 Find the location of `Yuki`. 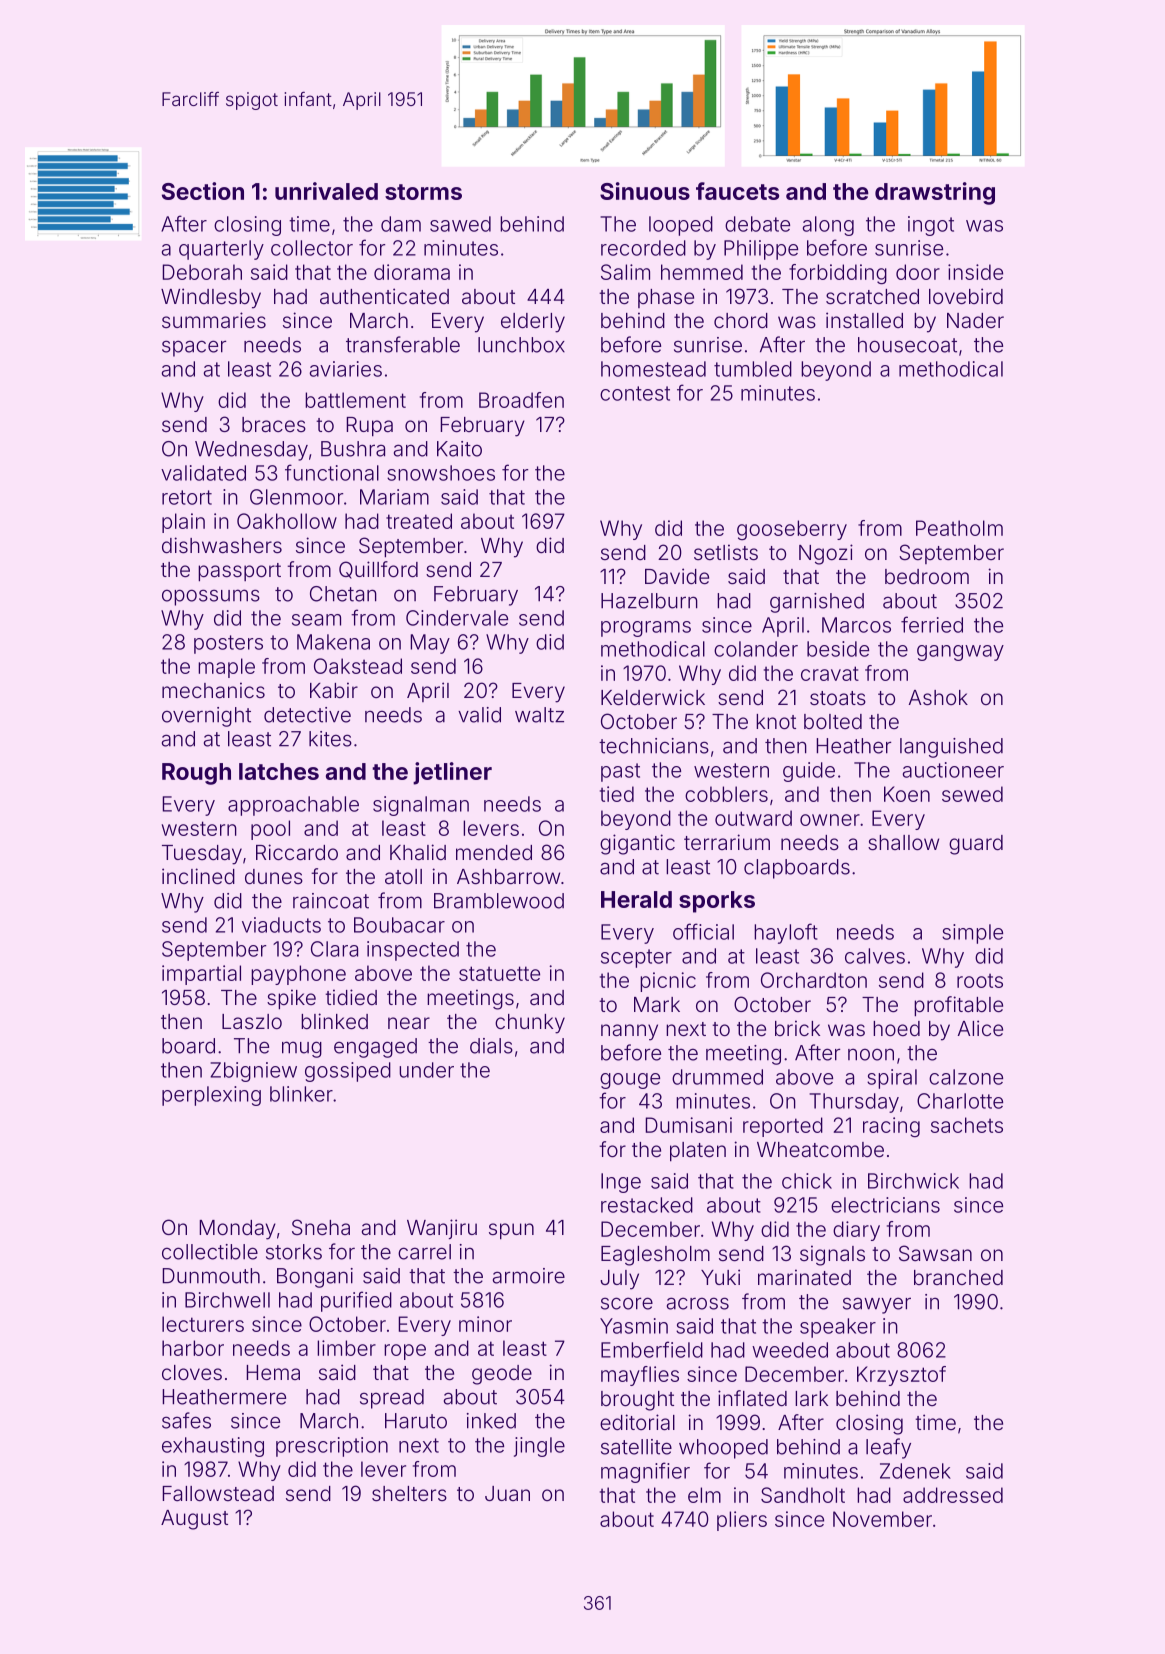

Yuki is located at coordinates (720, 1277).
